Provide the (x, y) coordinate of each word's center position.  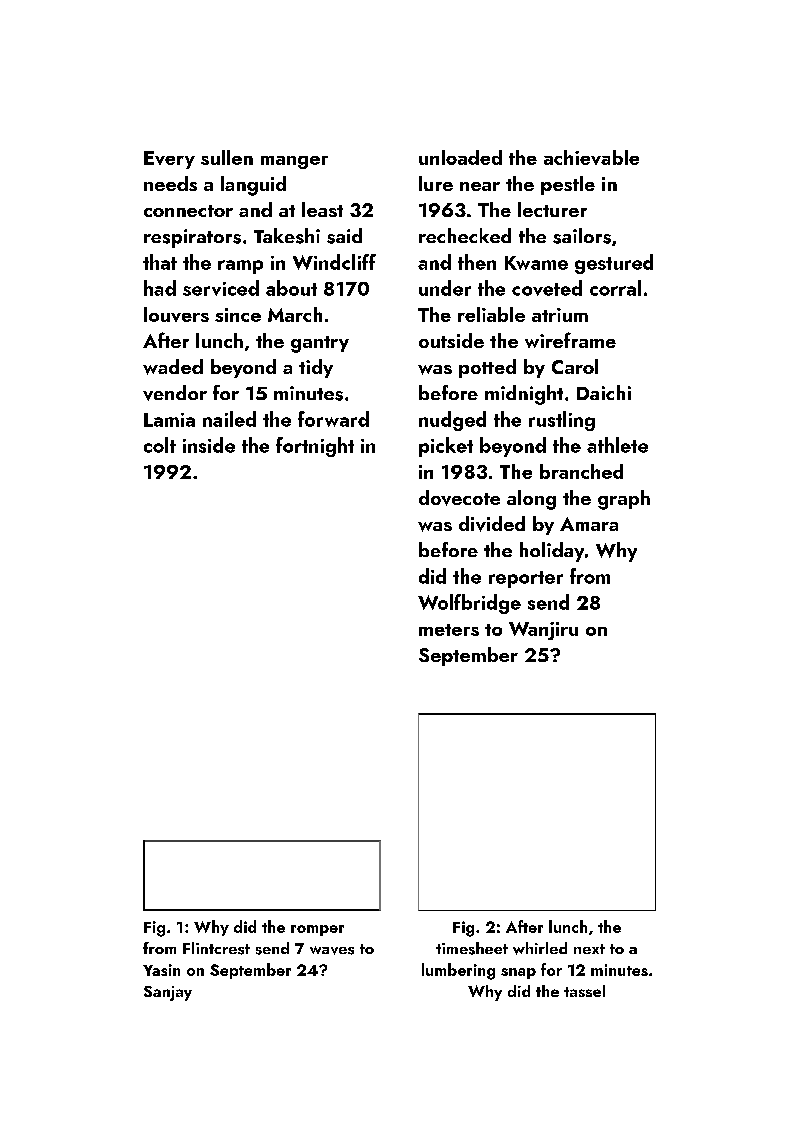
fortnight (315, 447)
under (445, 288)
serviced (221, 288)
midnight (524, 395)
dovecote (459, 498)
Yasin (161, 970)
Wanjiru (543, 631)
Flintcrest (216, 948)
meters (449, 630)
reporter (526, 579)
